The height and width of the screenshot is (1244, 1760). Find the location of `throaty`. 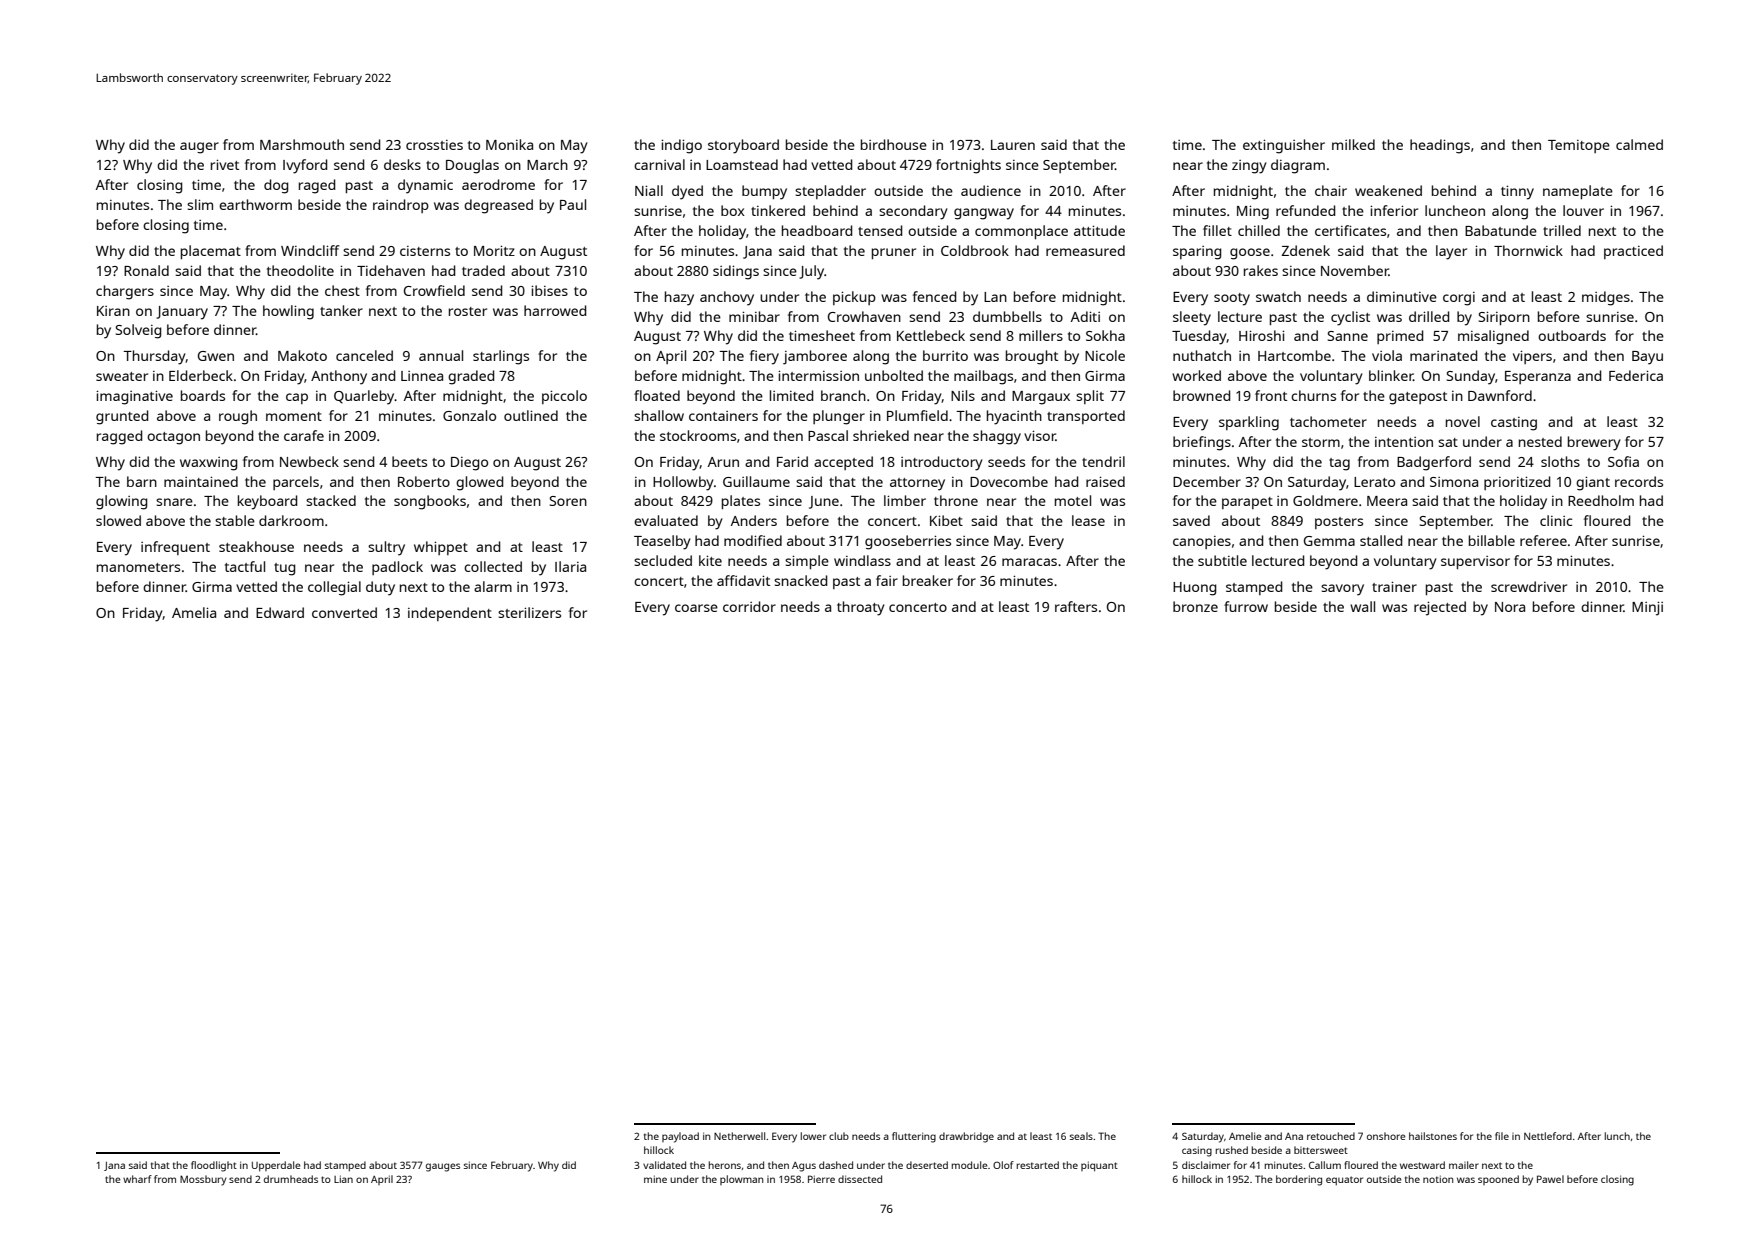

throaty is located at coordinates (861, 608).
